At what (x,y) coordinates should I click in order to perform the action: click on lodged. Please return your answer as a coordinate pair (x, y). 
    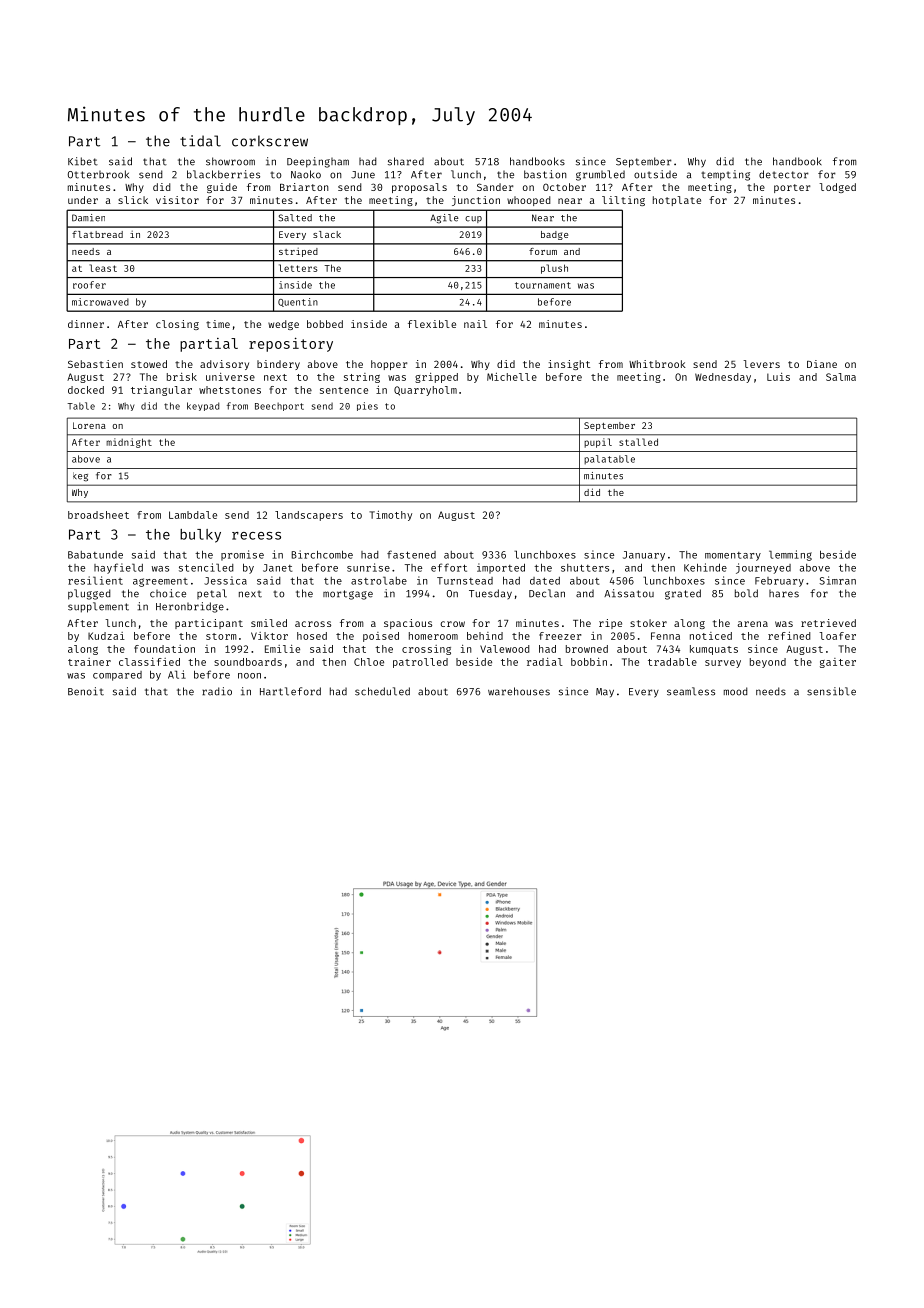
    Looking at the image, I should click on (837, 188).
